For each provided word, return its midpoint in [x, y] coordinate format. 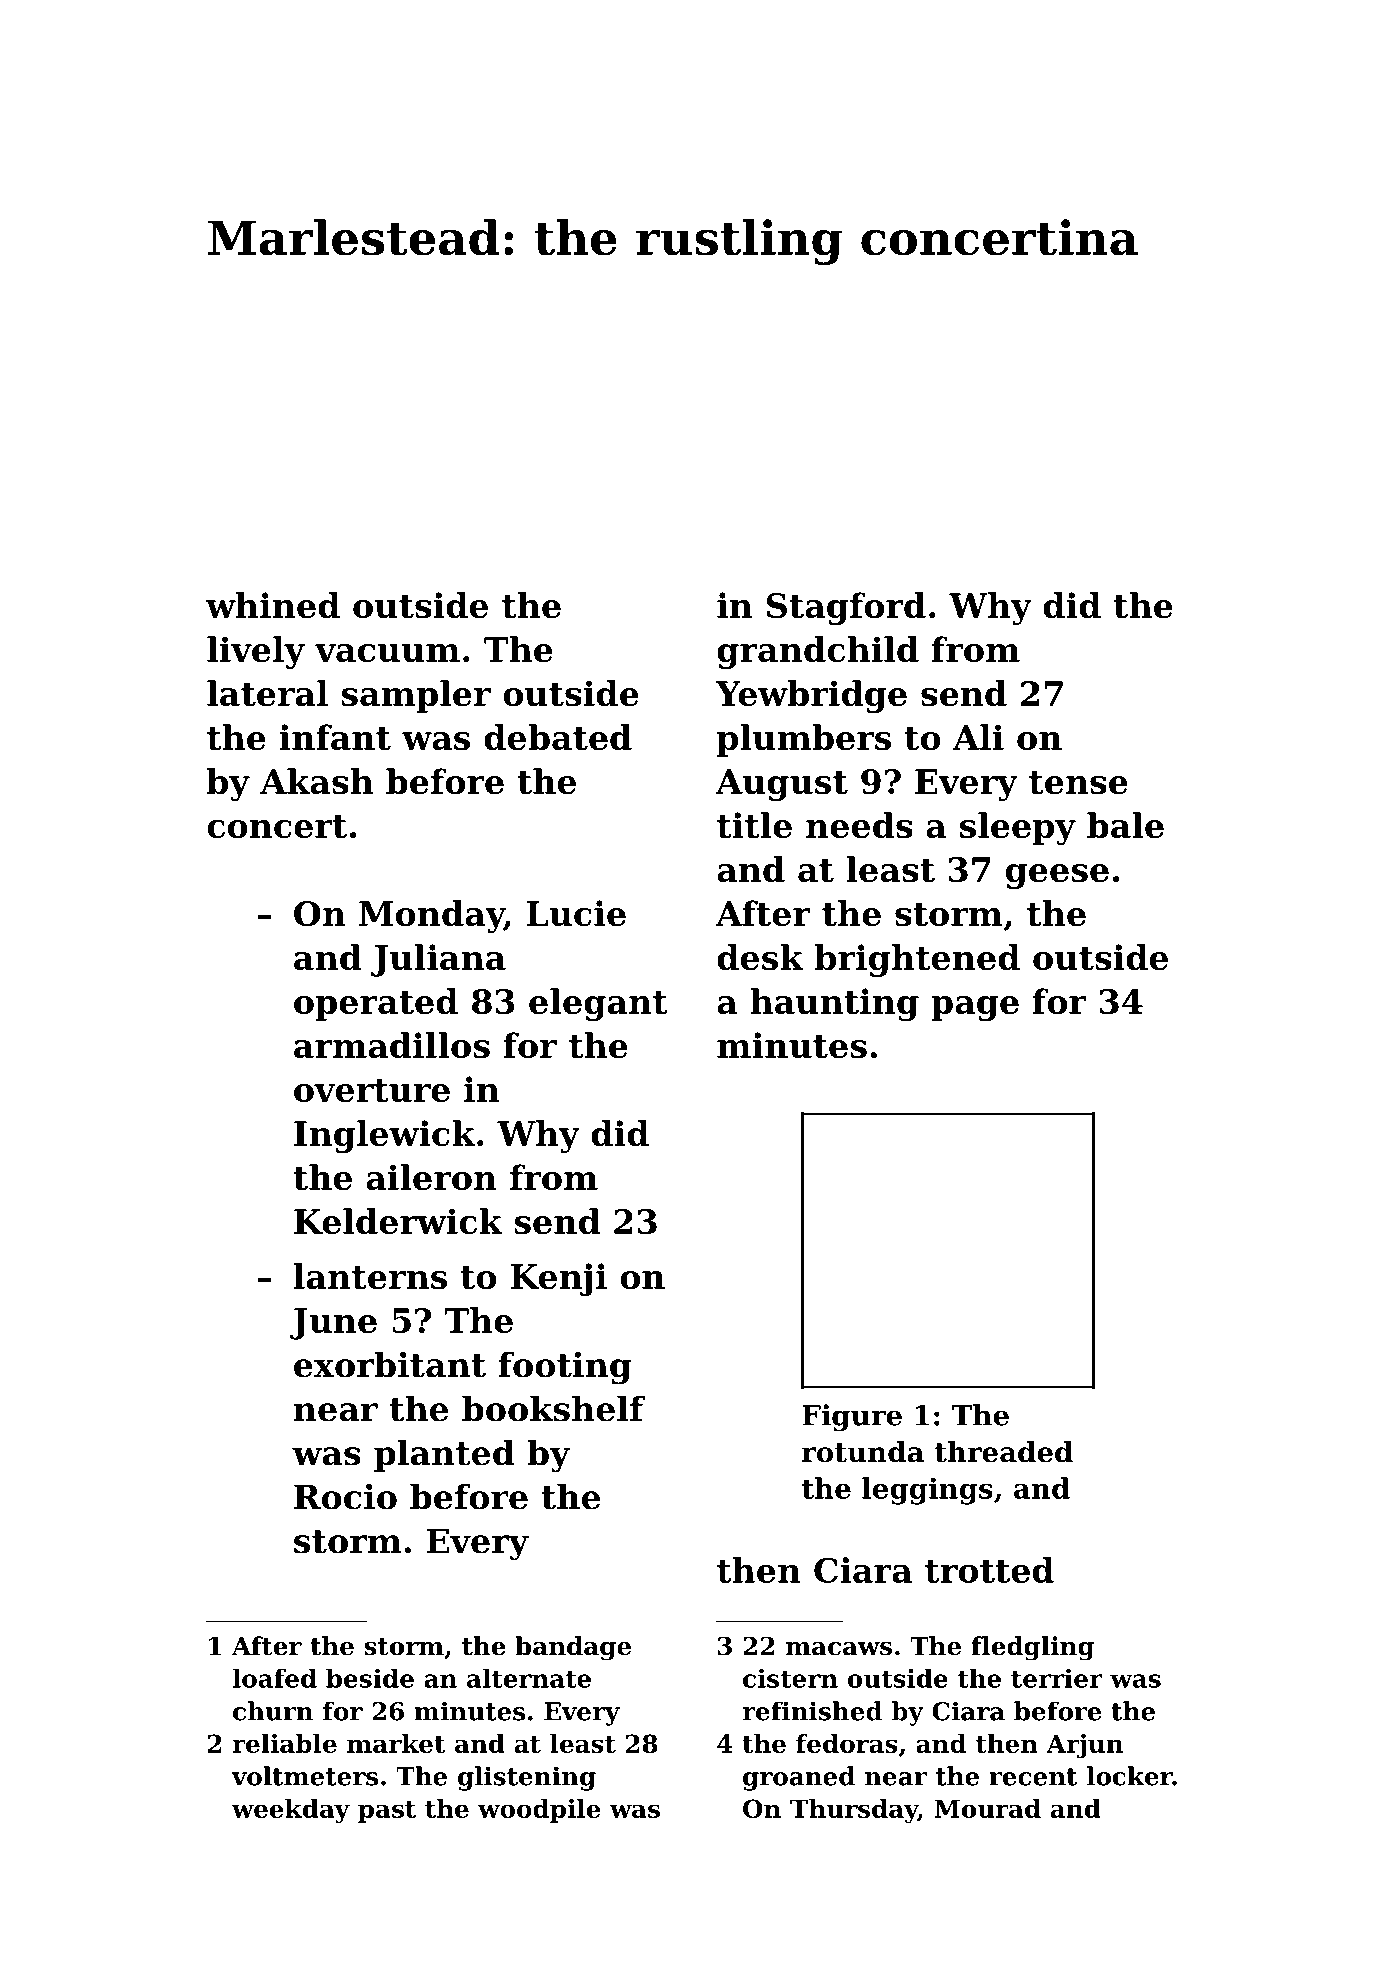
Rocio [345, 1496]
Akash [316, 781]
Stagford [846, 608]
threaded [1003, 1452]
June [333, 1324]
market [396, 1743]
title [754, 825]
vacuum [387, 653]
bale [1125, 825]
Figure [852, 1418]
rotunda [863, 1452]
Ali [978, 737]
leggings [927, 1491]
